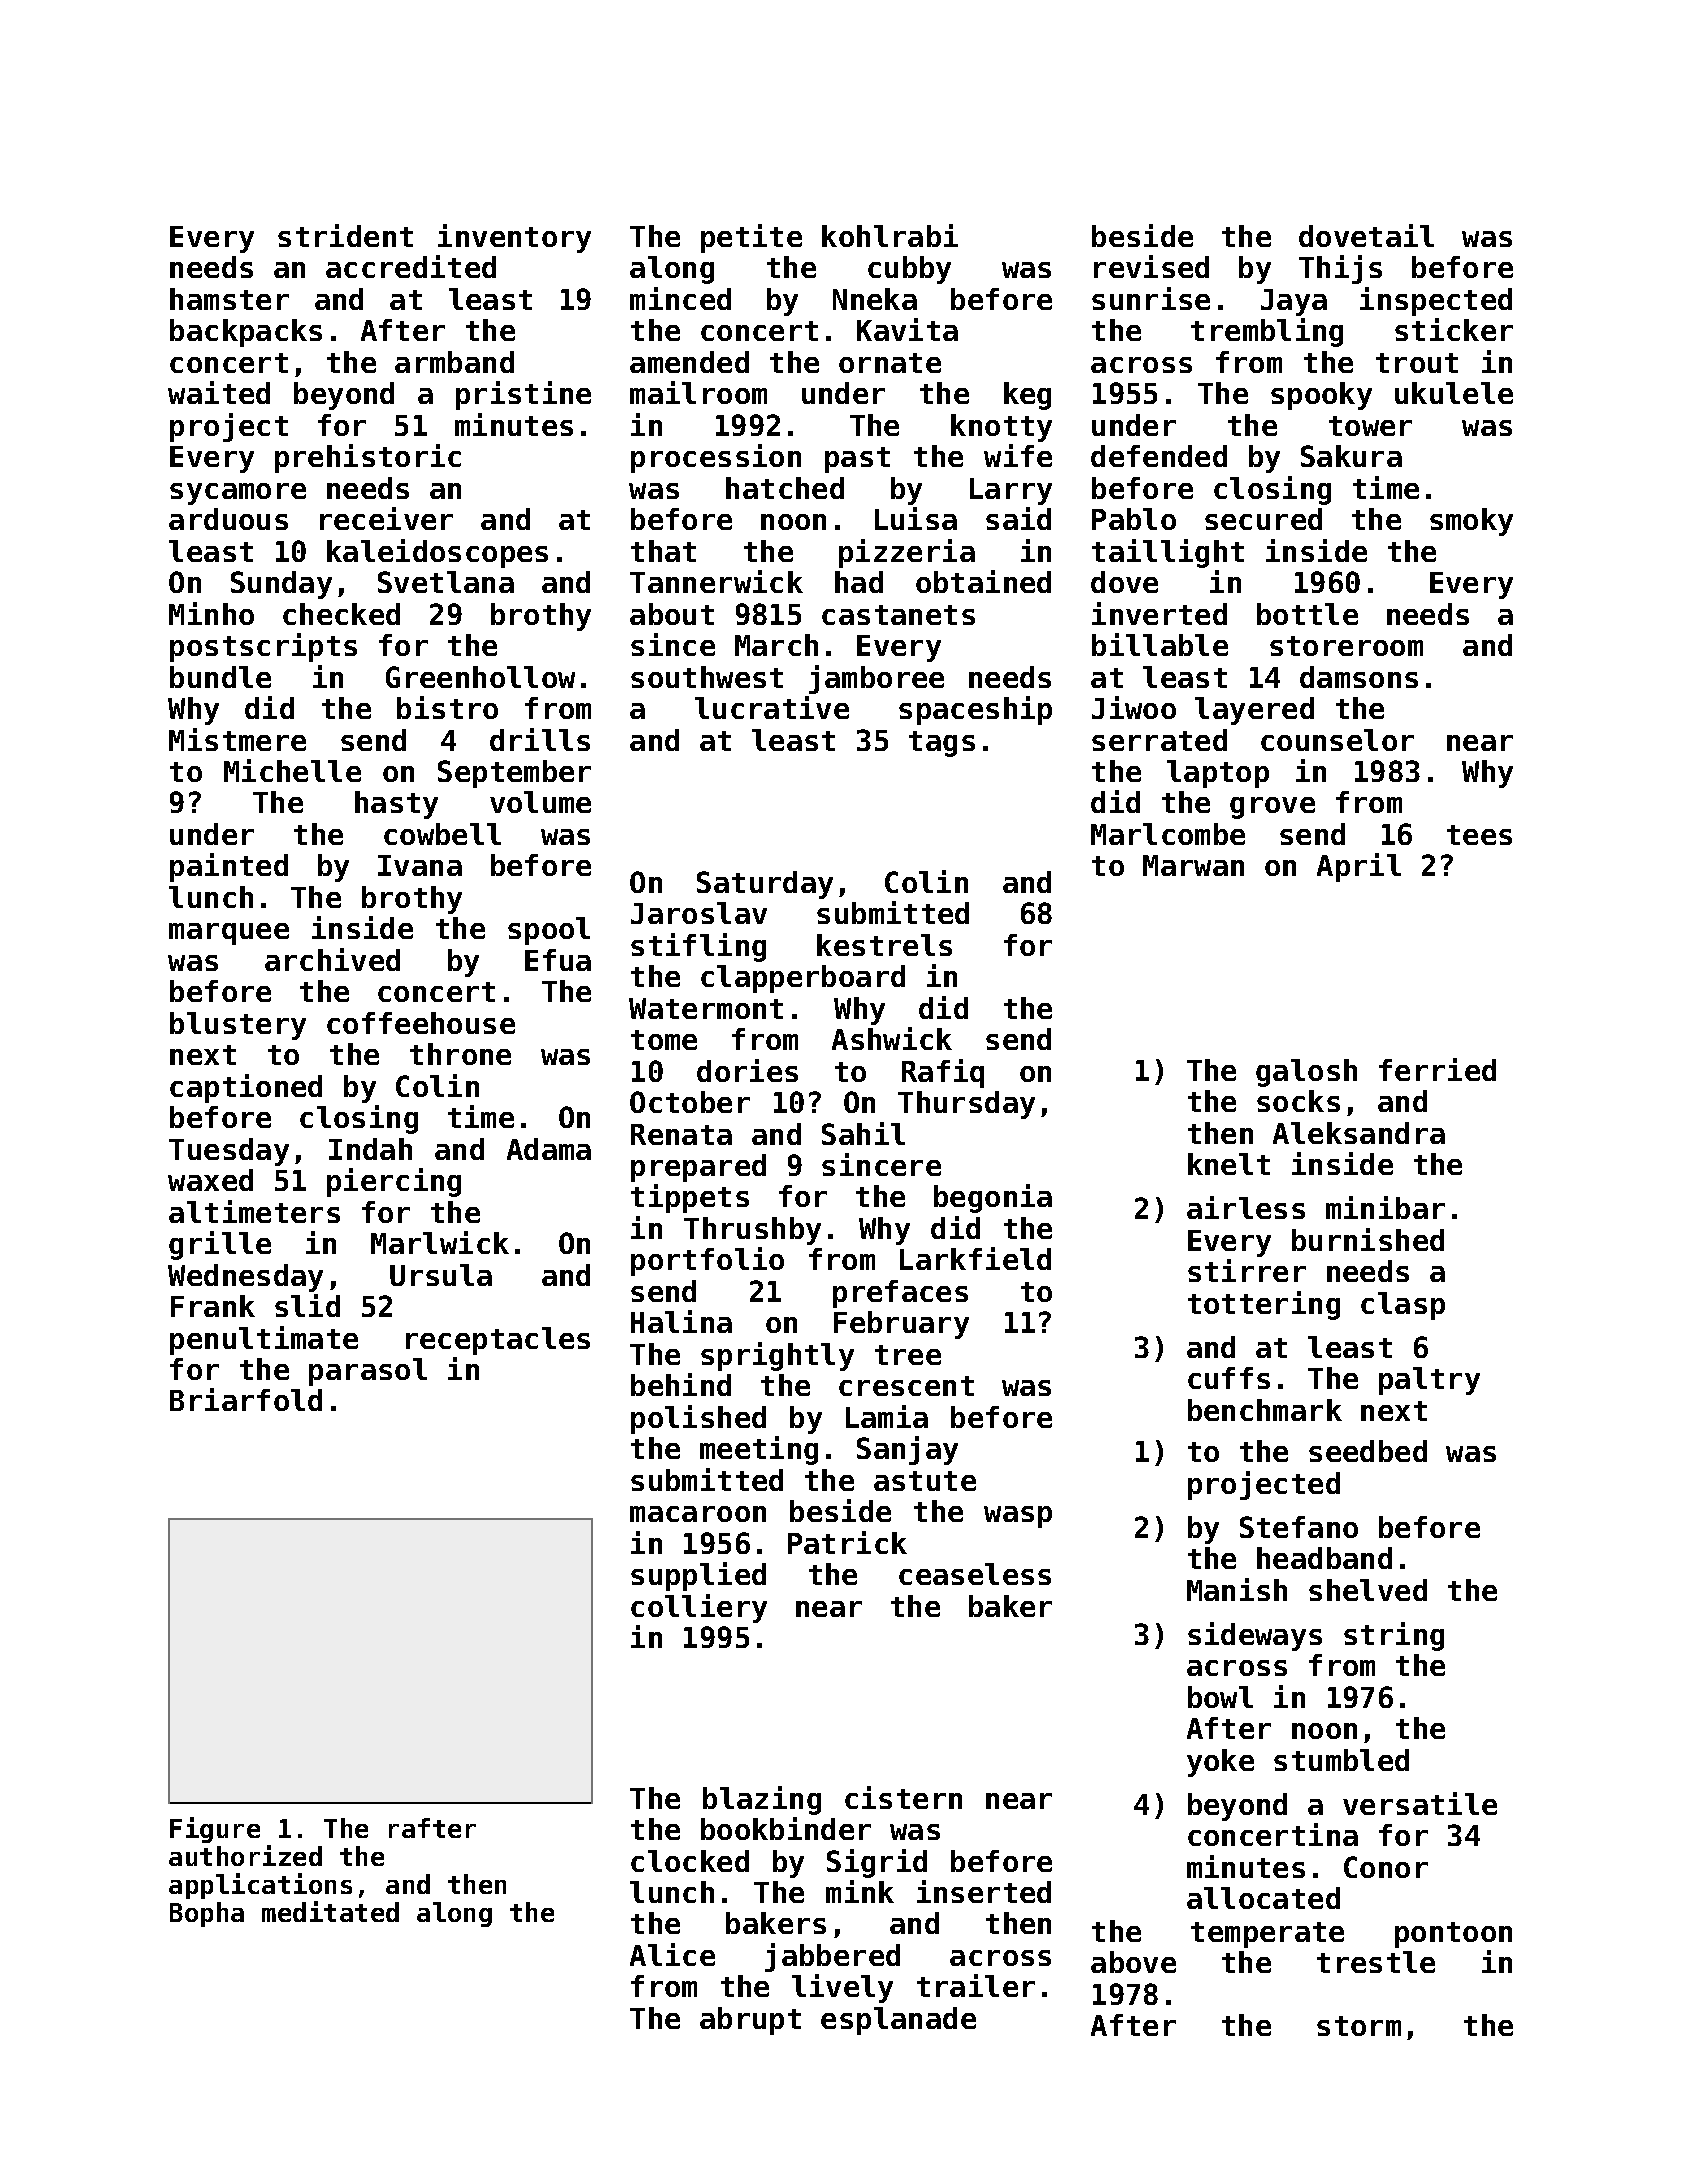 The image size is (1683, 2178). What do you see at coordinates (699, 1608) in the page?
I see `colliery` at bounding box center [699, 1608].
